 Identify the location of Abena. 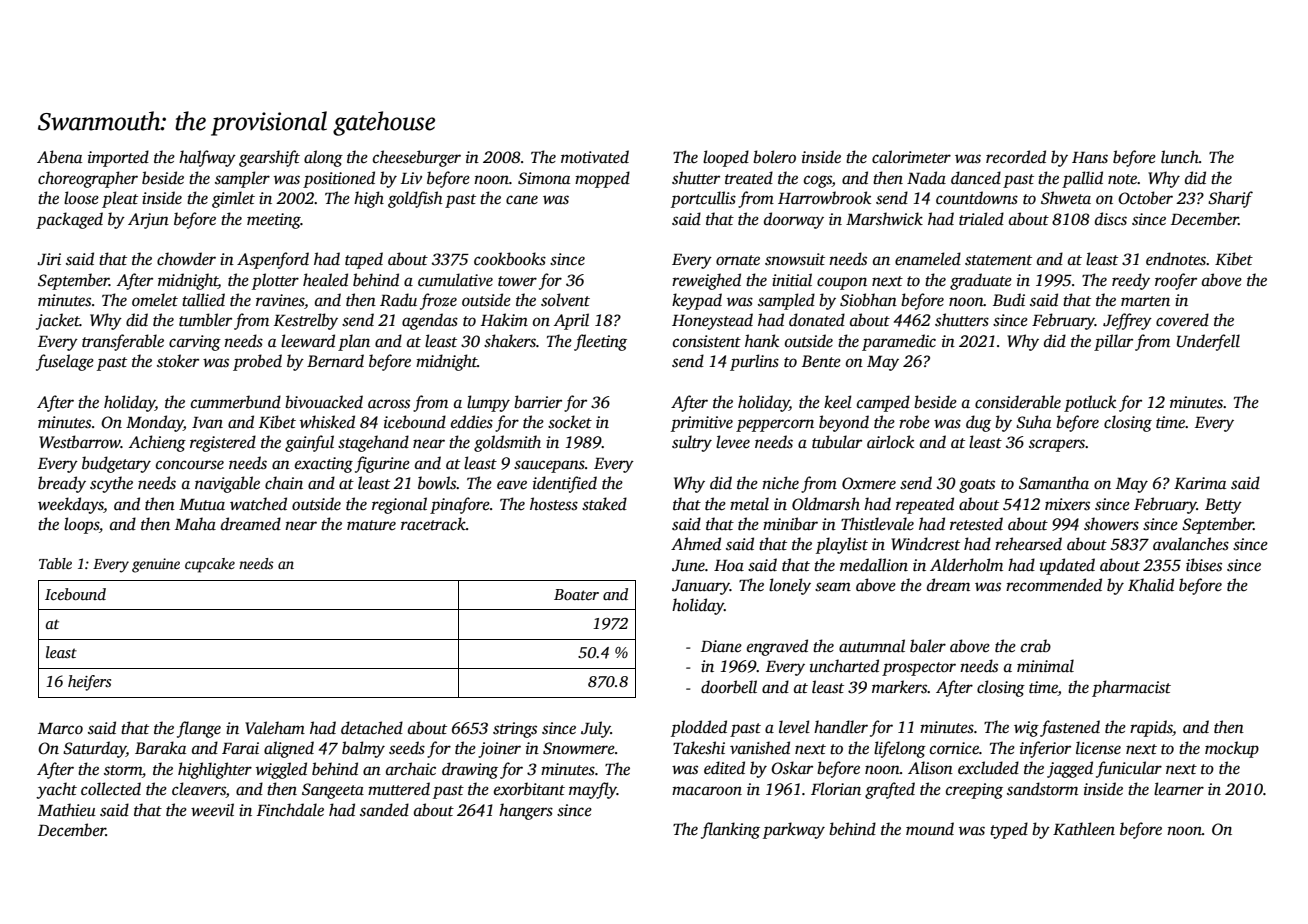
(59, 157).
